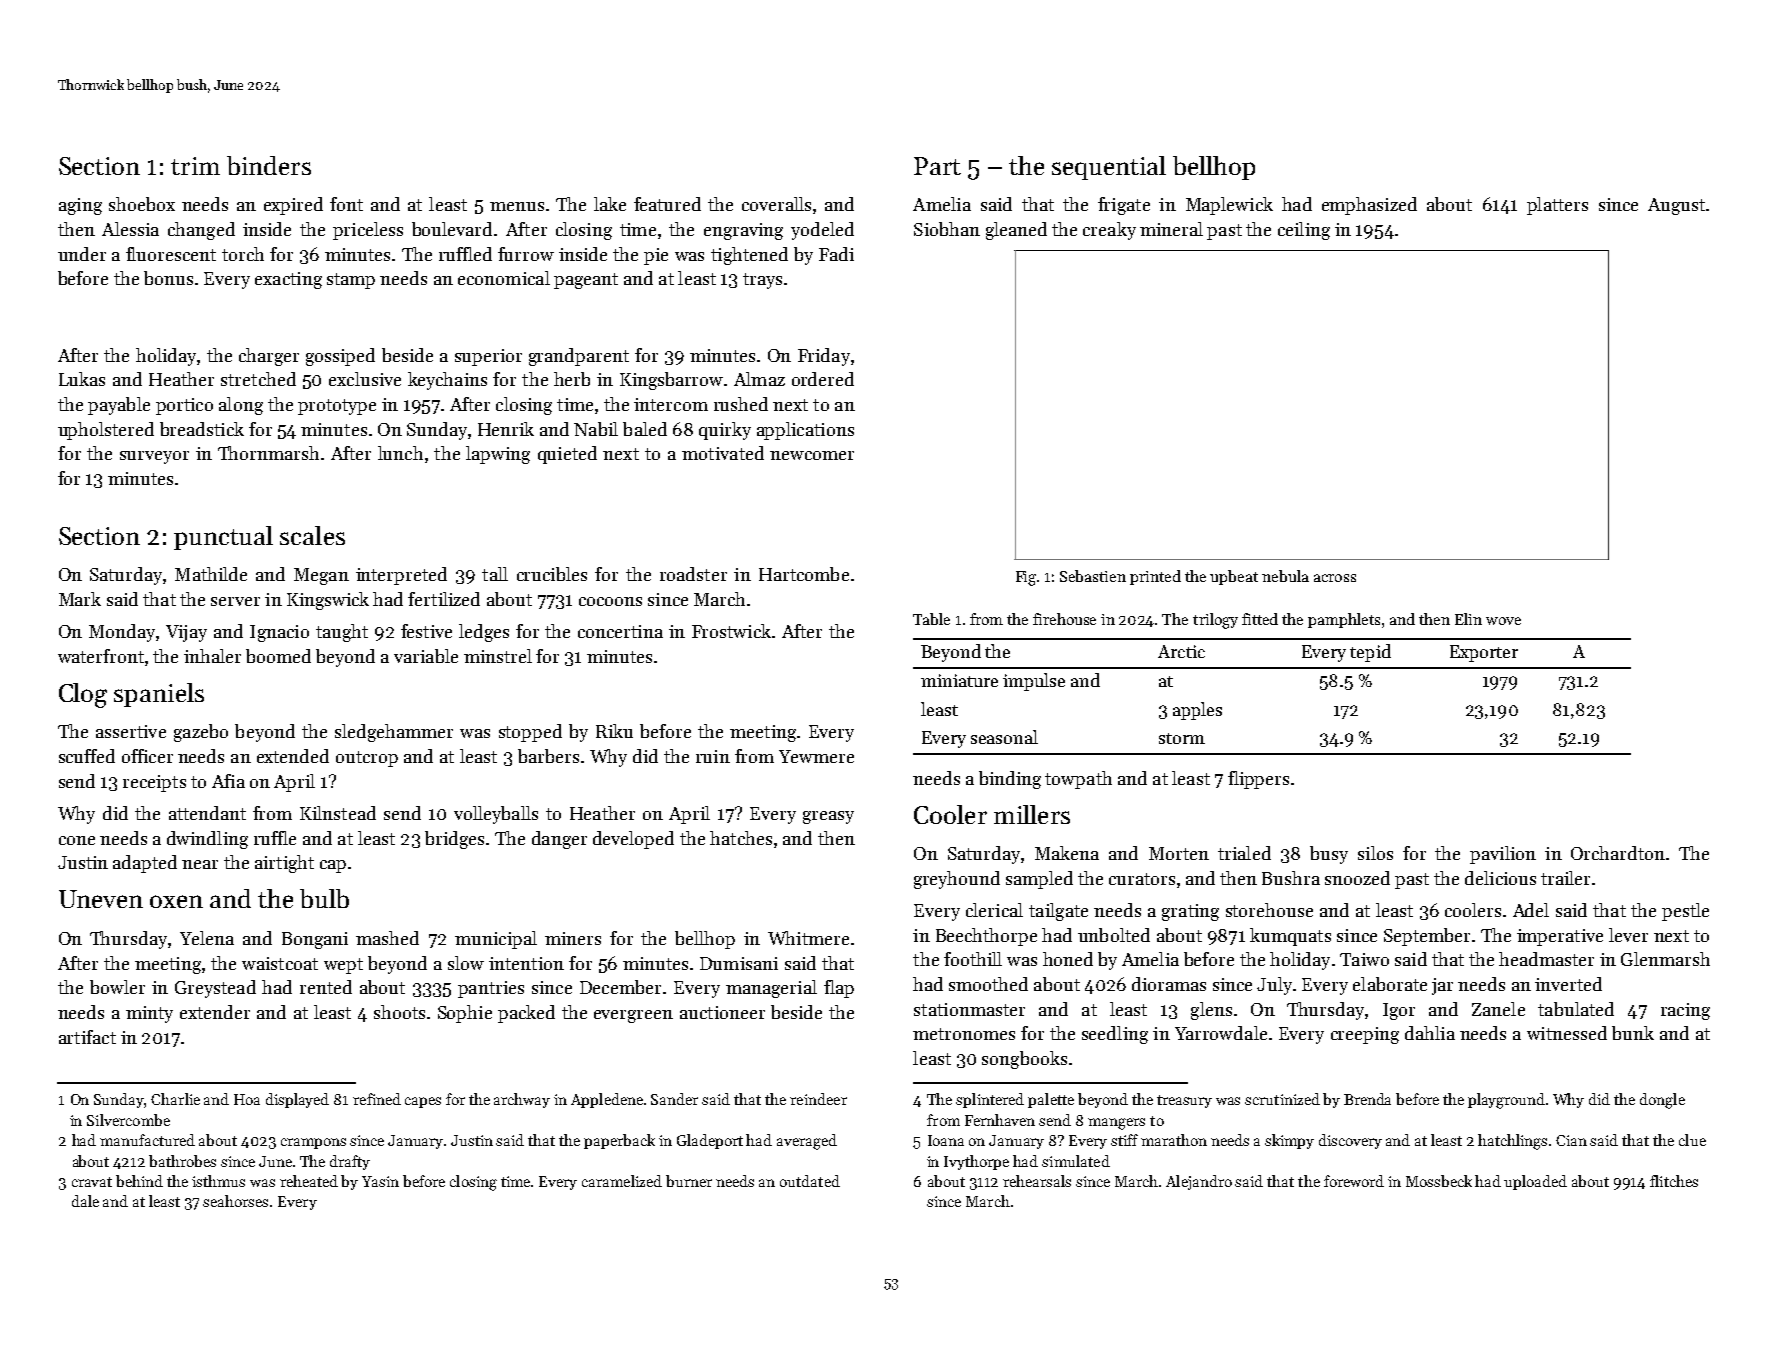  I want to click on seahorses, so click(235, 1201).
